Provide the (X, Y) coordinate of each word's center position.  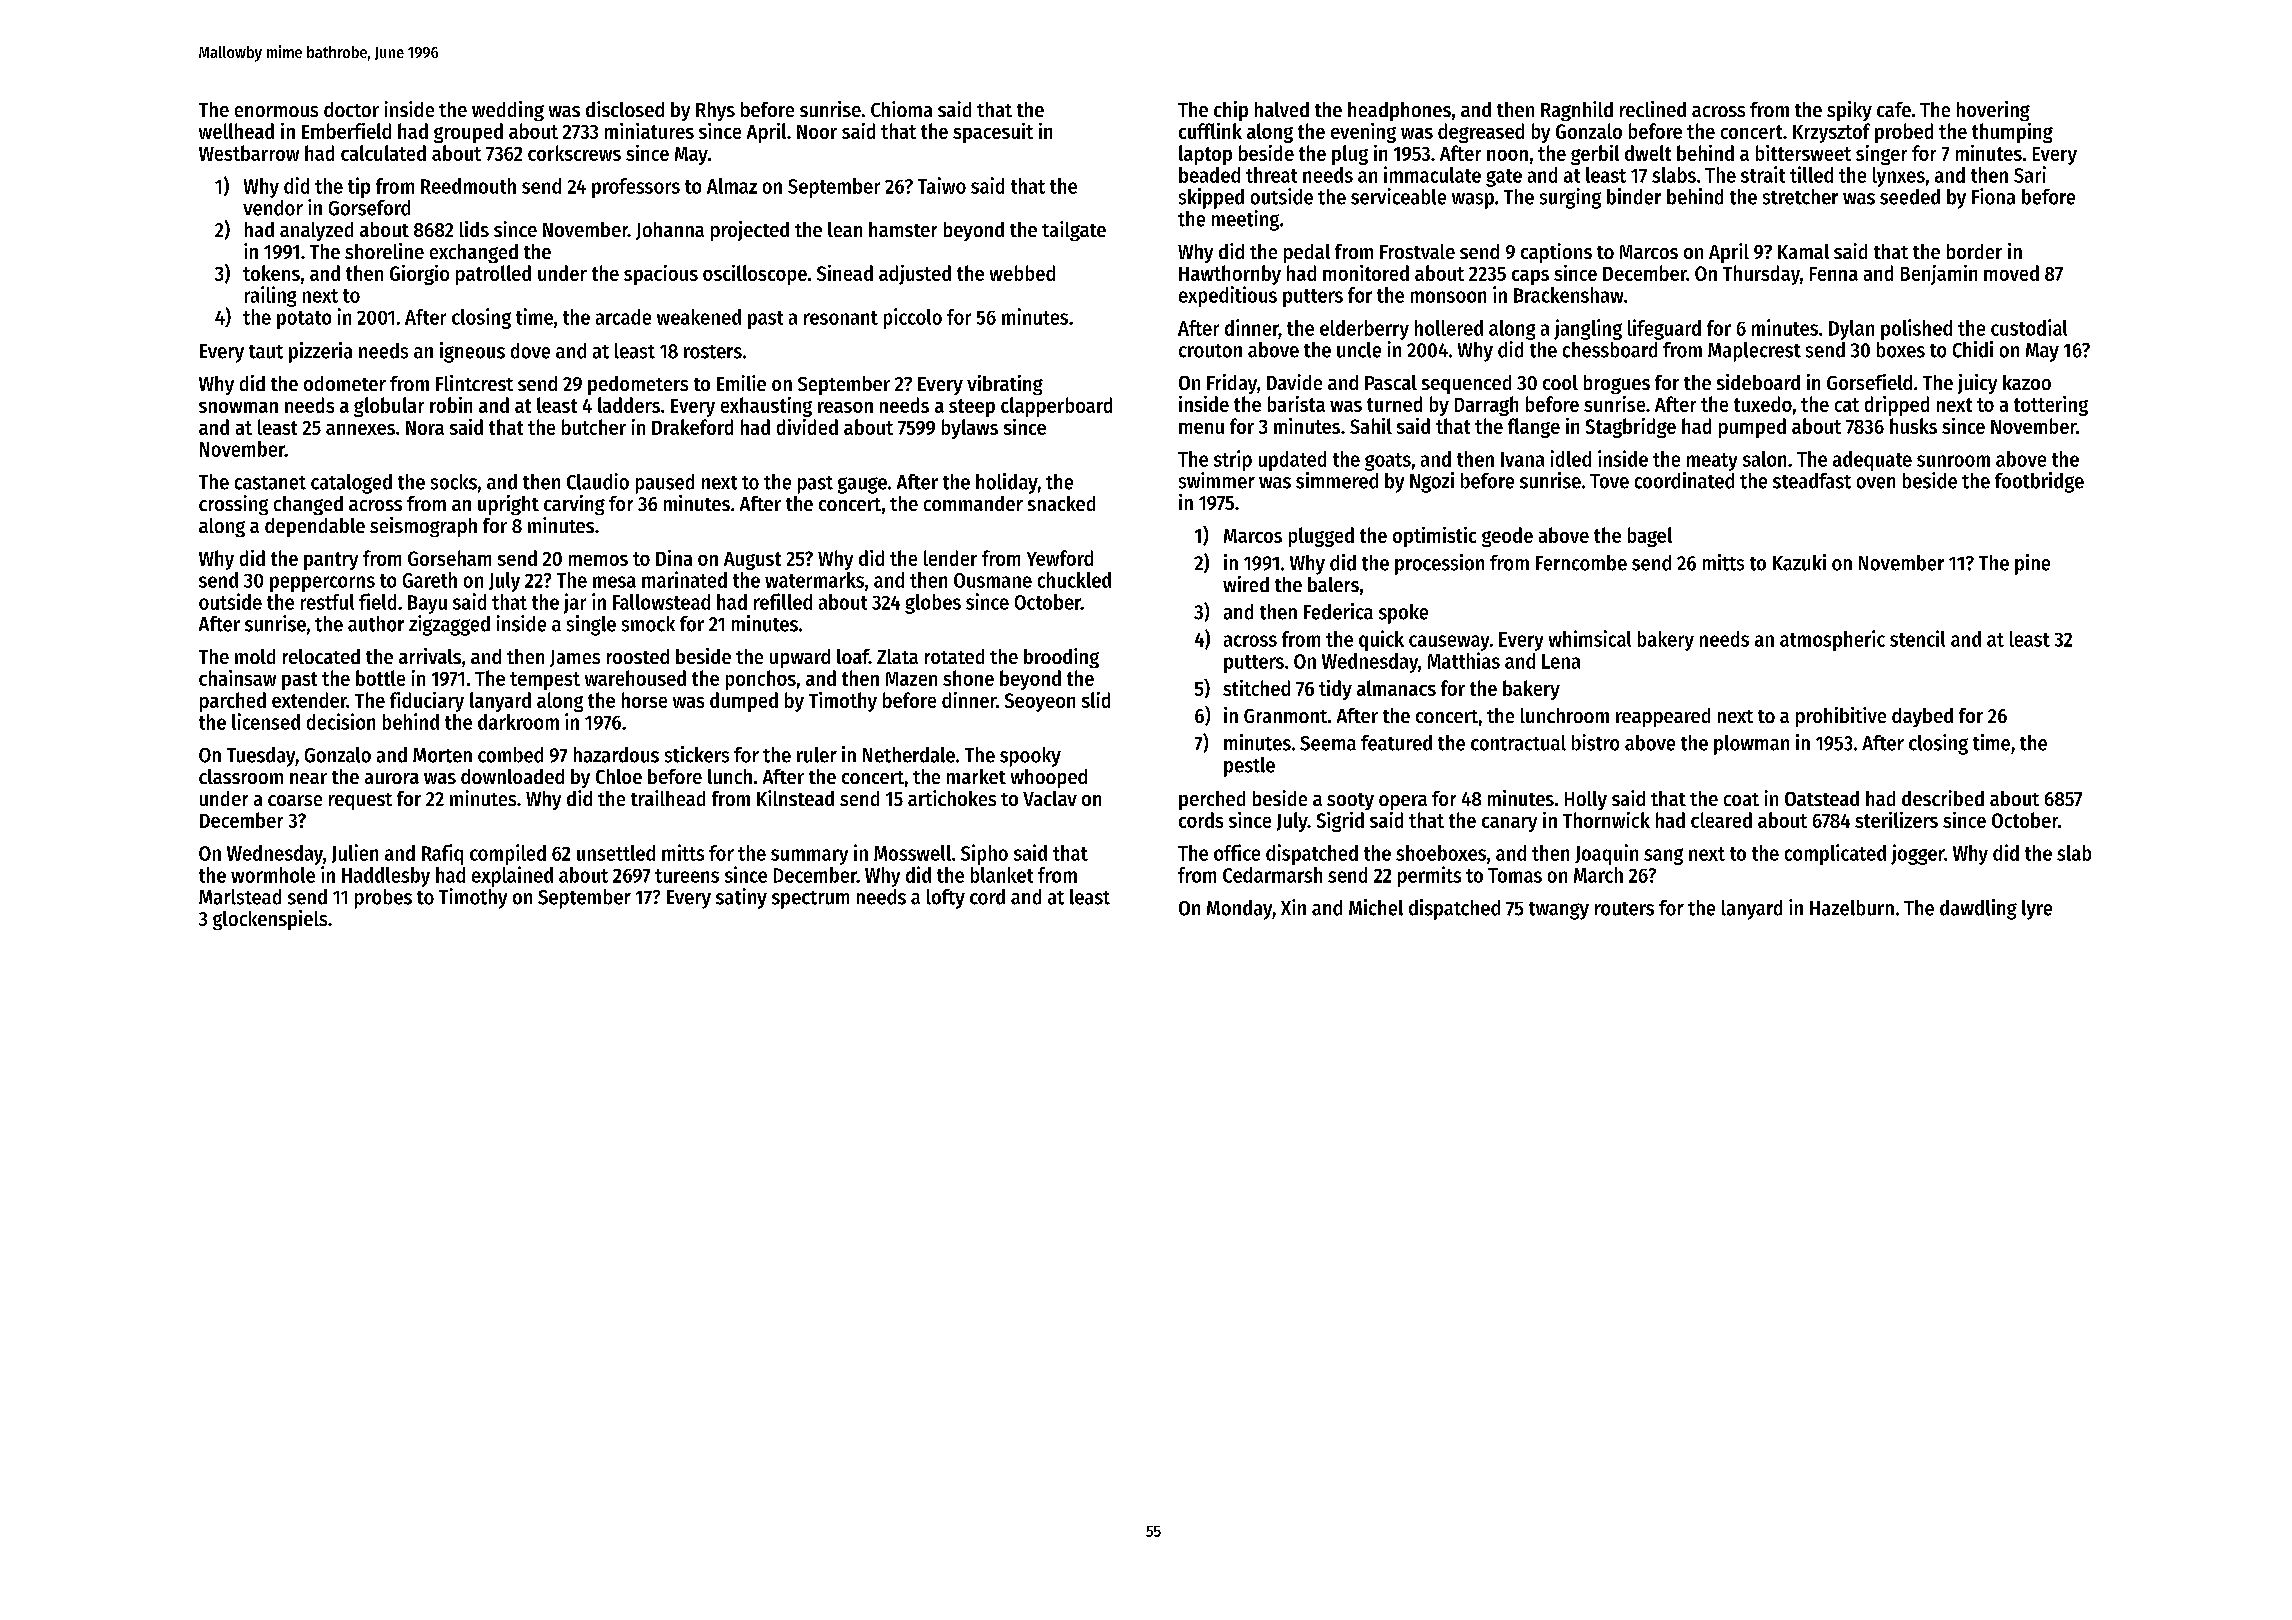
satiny (741, 898)
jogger (1917, 854)
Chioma (901, 109)
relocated (321, 656)
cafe (1894, 109)
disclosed (625, 109)
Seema (1328, 743)
